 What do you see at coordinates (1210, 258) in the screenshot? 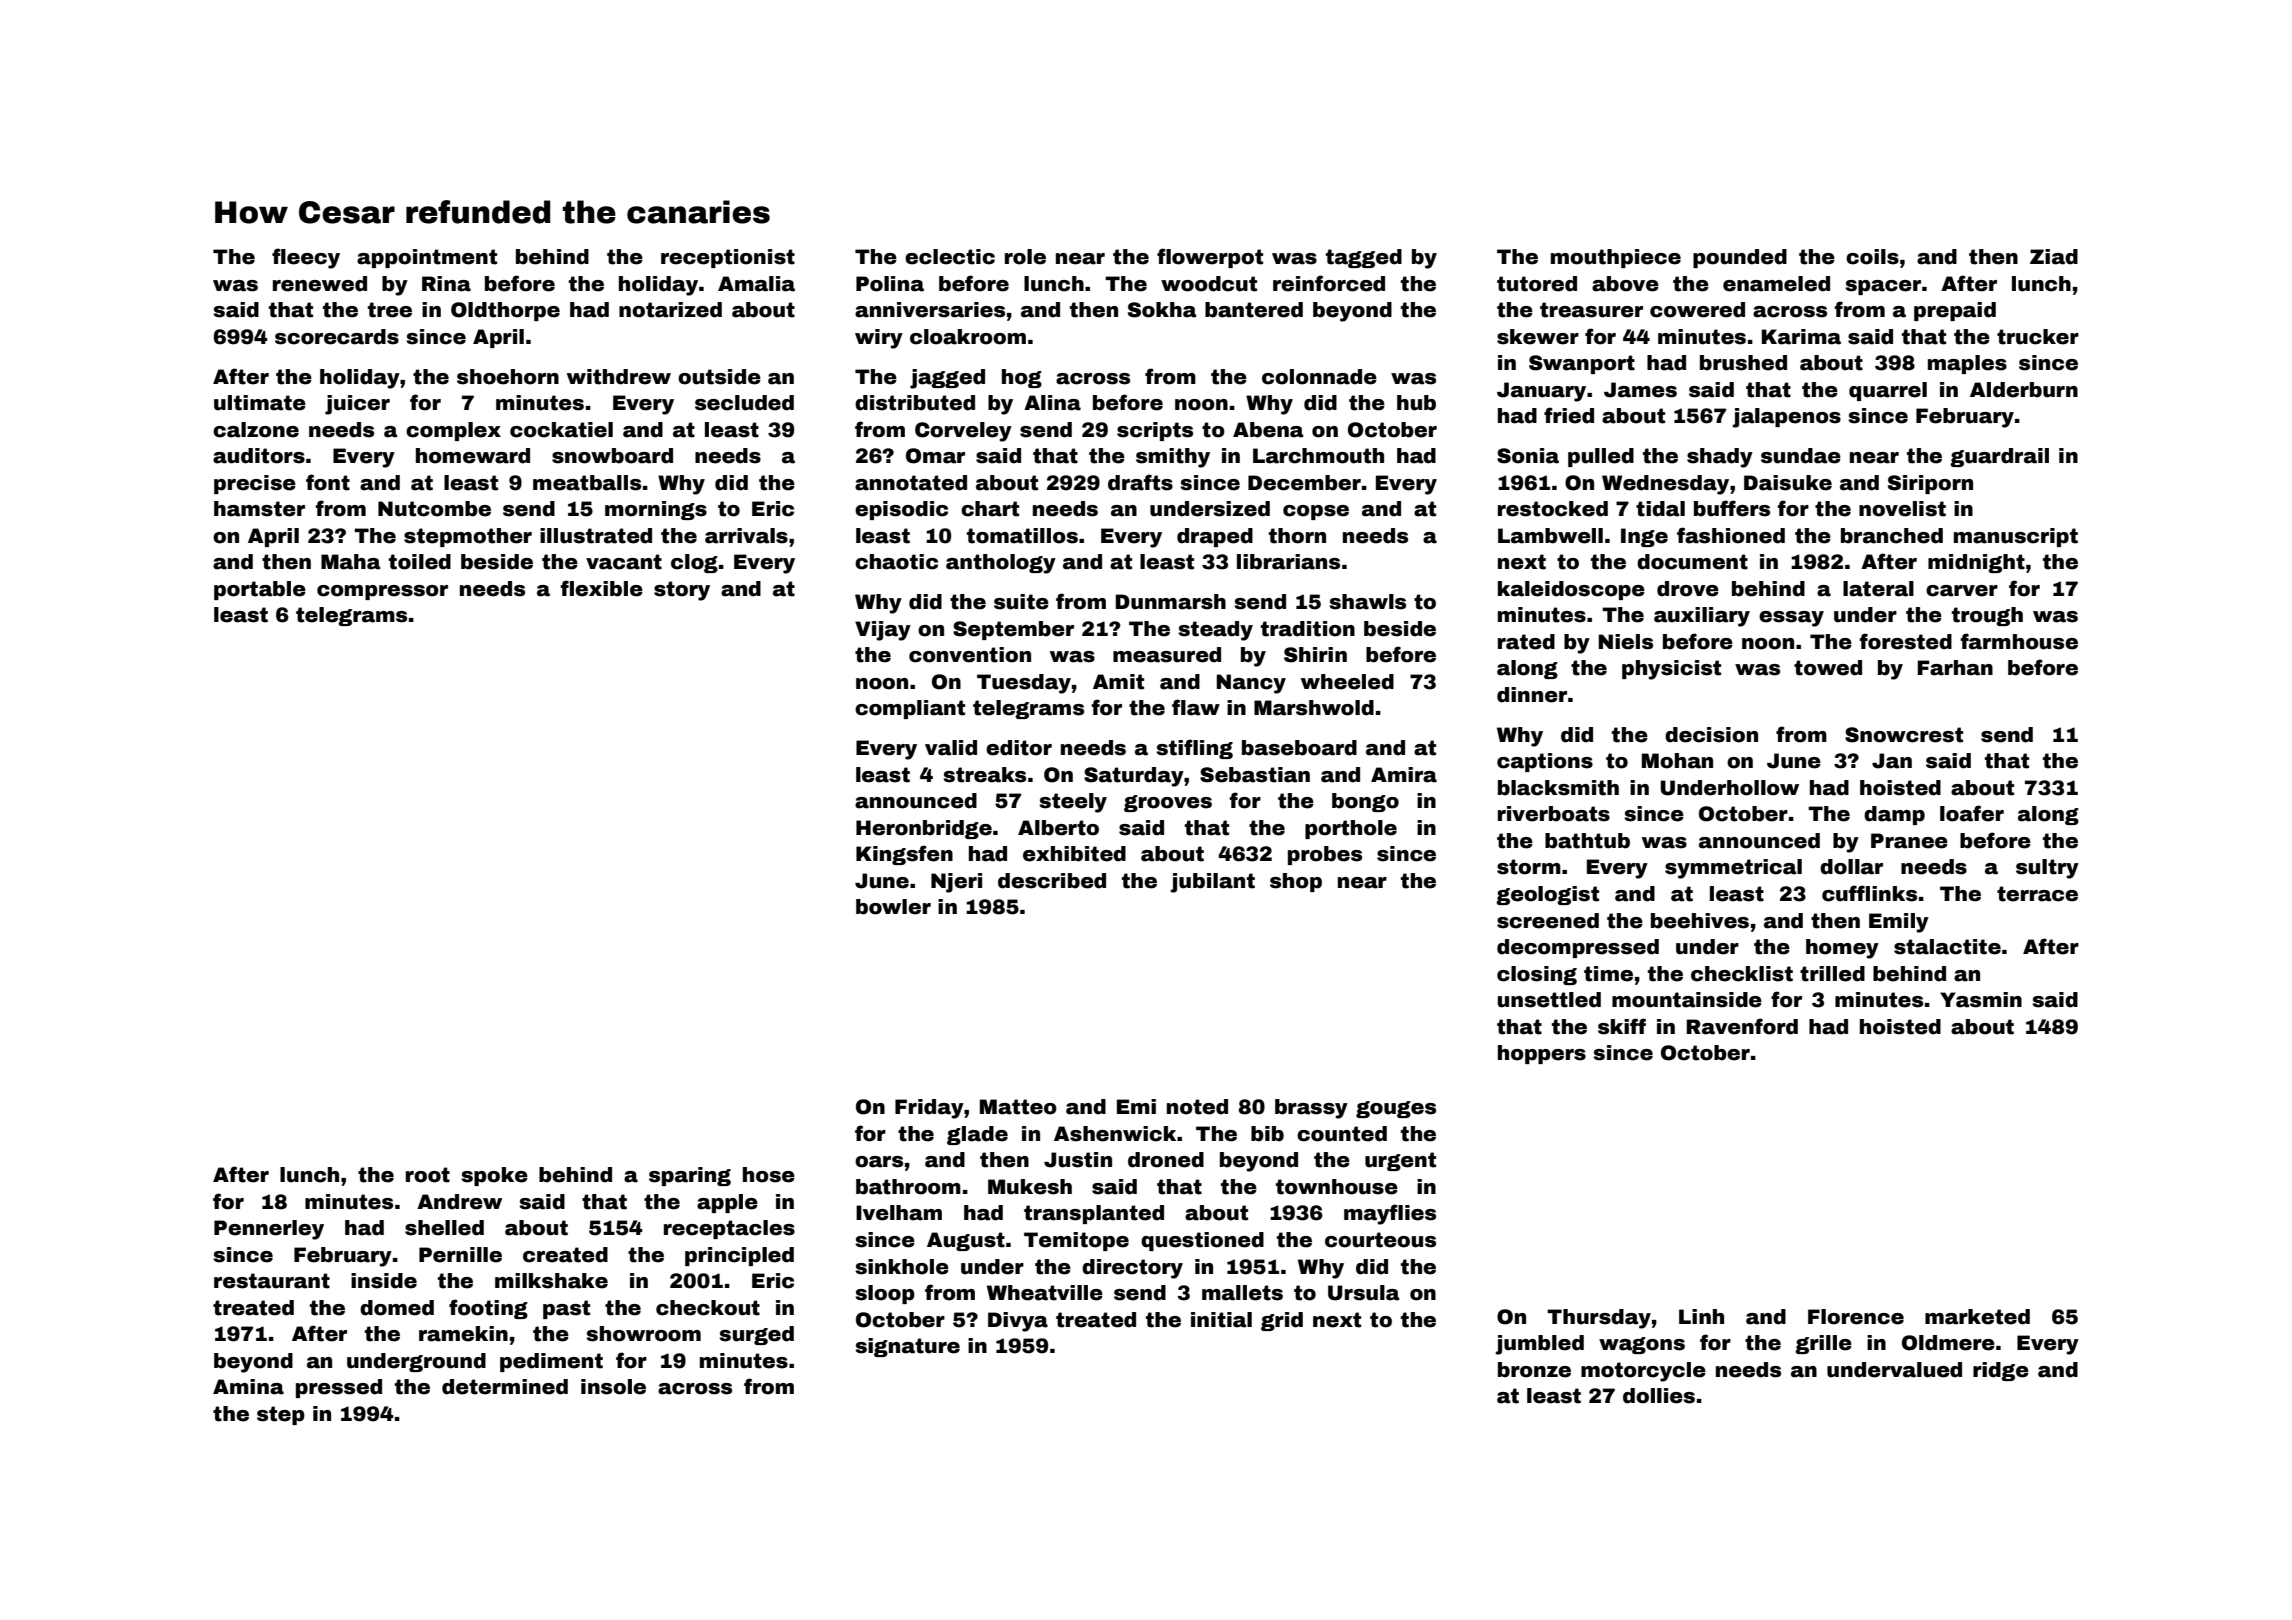
I see `flowerpot` at bounding box center [1210, 258].
